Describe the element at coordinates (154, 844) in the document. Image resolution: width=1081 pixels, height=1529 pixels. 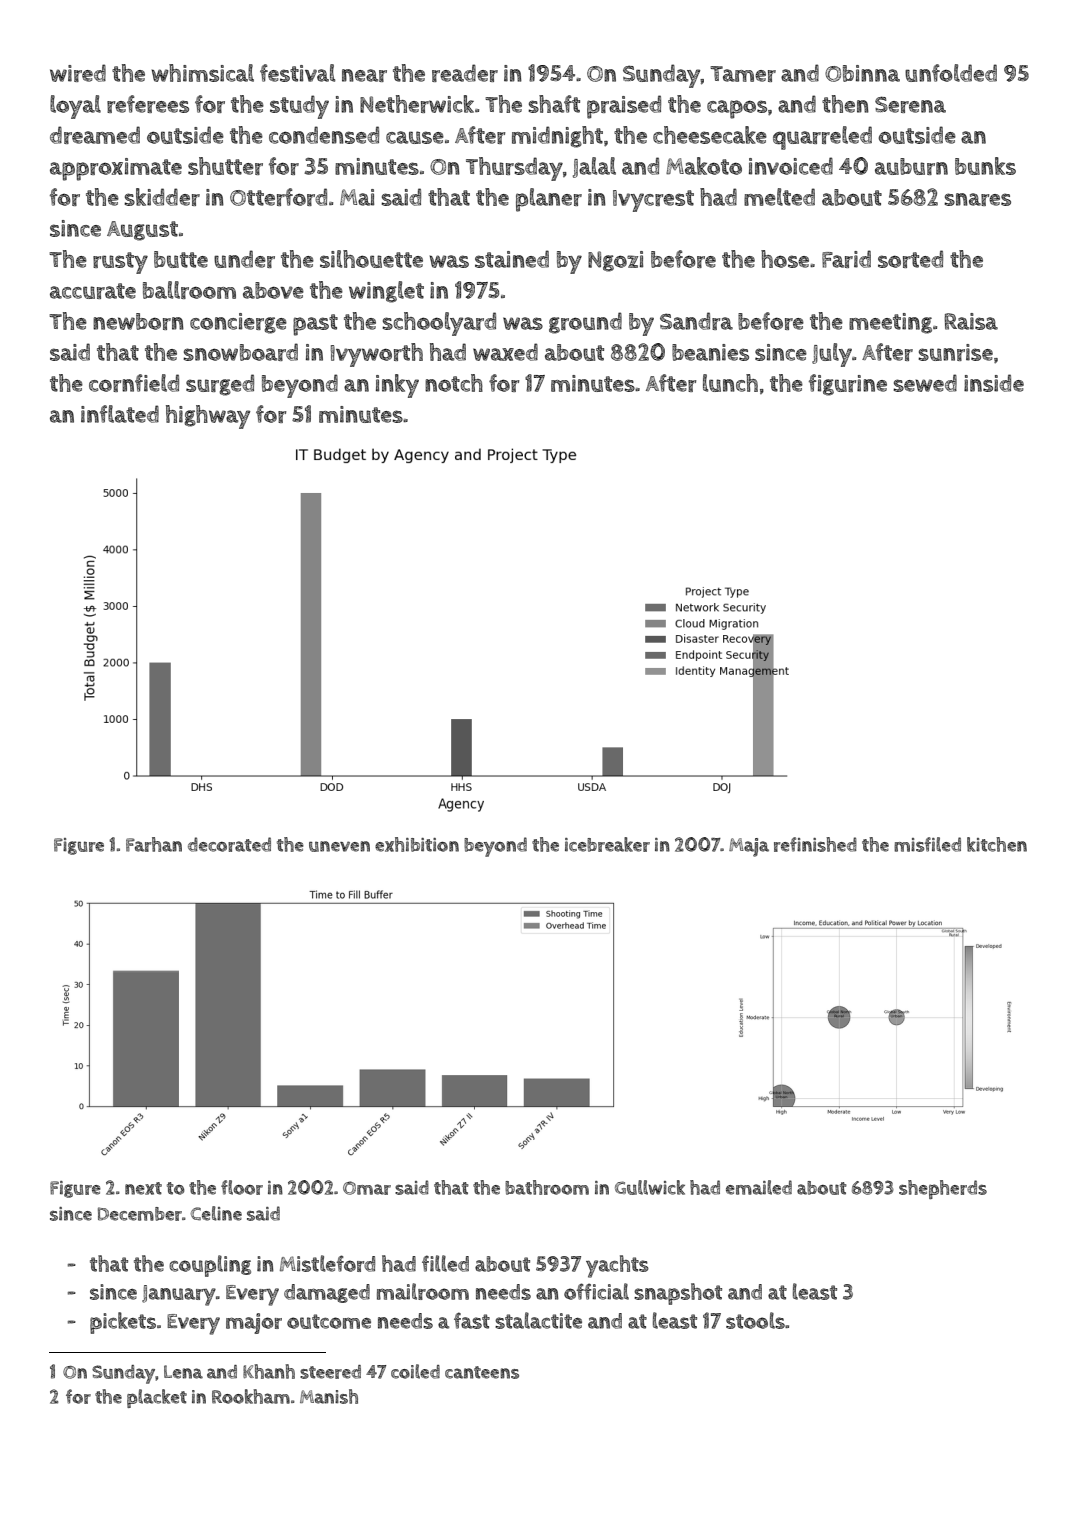
I see `Farhan` at that location.
